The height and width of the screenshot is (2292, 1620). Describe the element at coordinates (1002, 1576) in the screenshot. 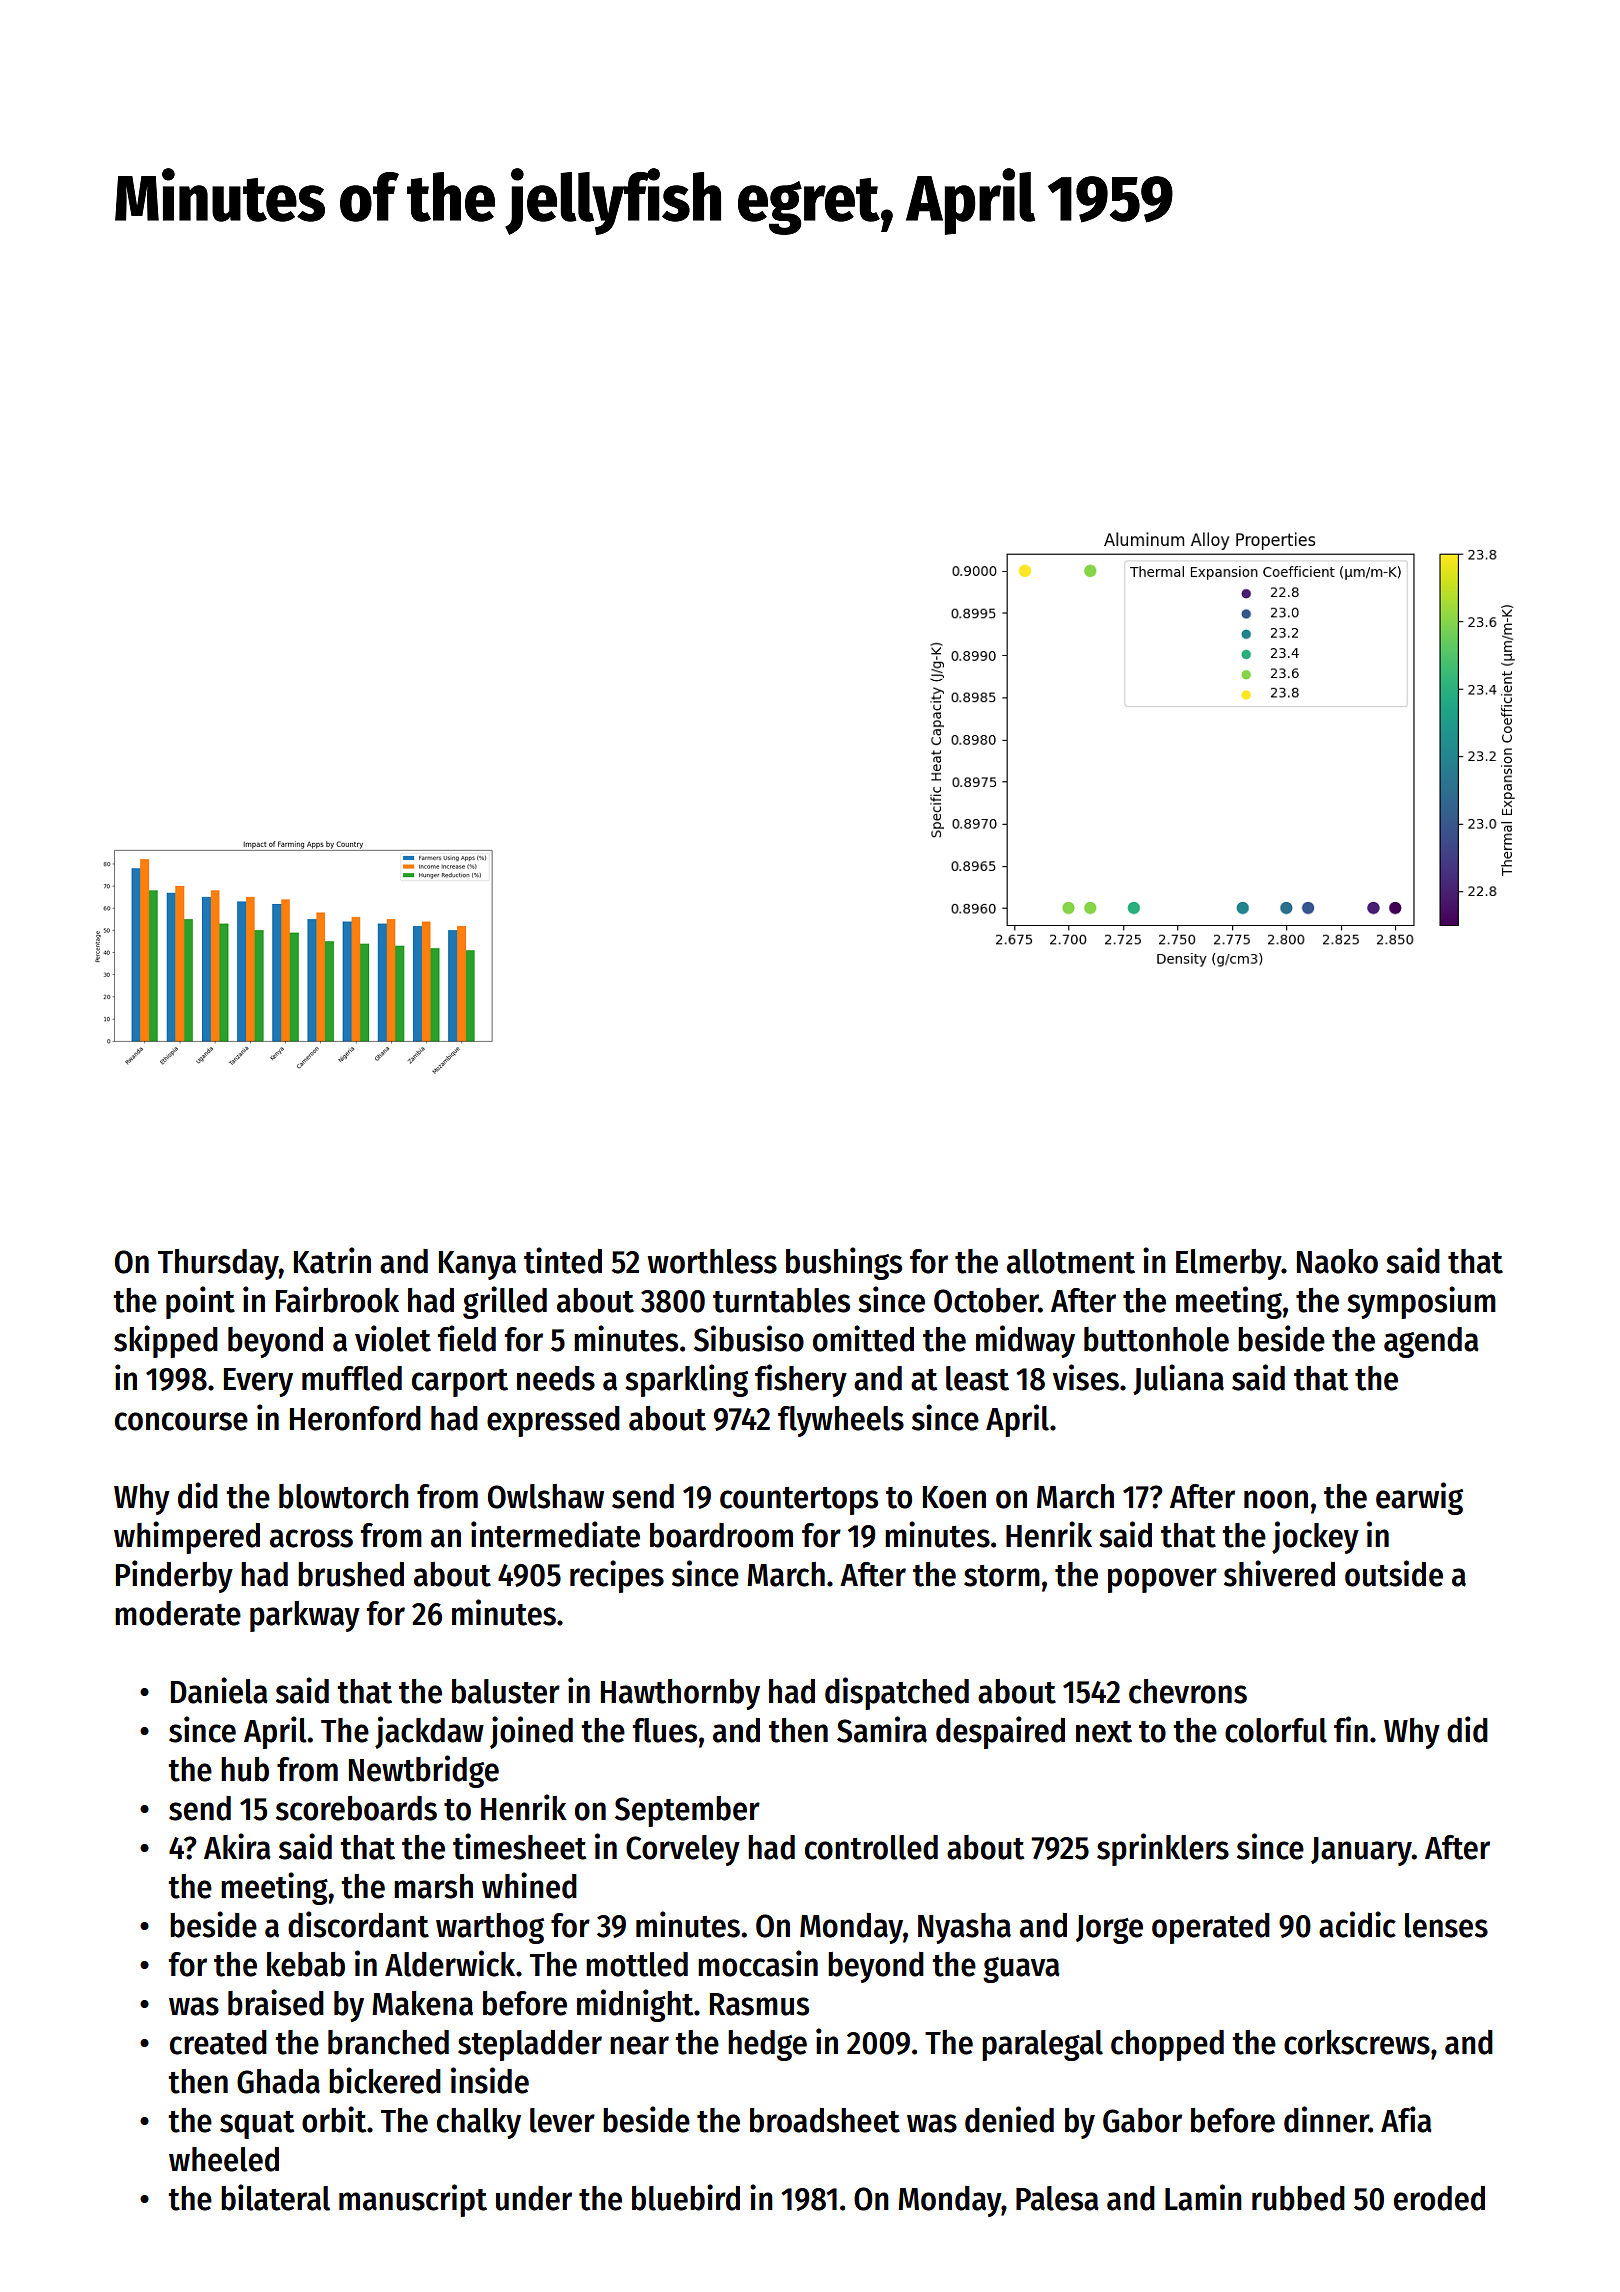

I see `storm` at that location.
